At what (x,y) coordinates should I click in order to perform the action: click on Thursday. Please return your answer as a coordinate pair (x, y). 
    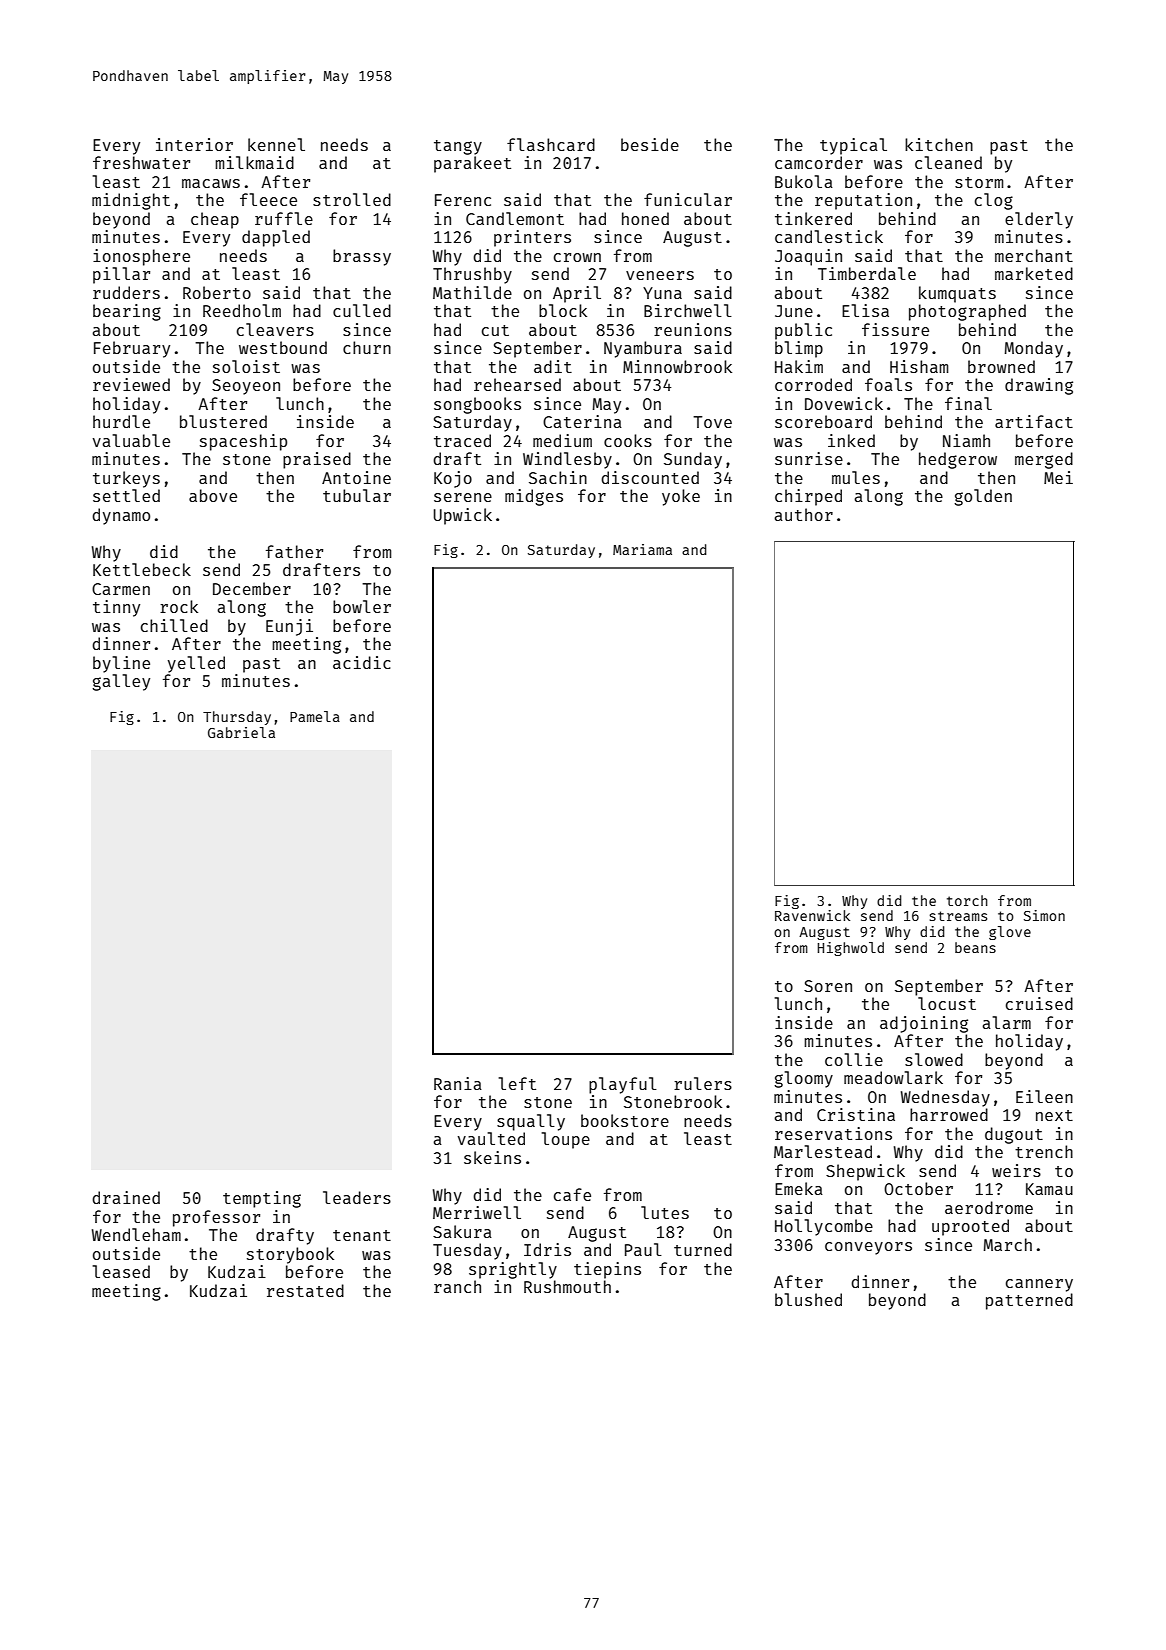
    Looking at the image, I should click on (237, 718).
